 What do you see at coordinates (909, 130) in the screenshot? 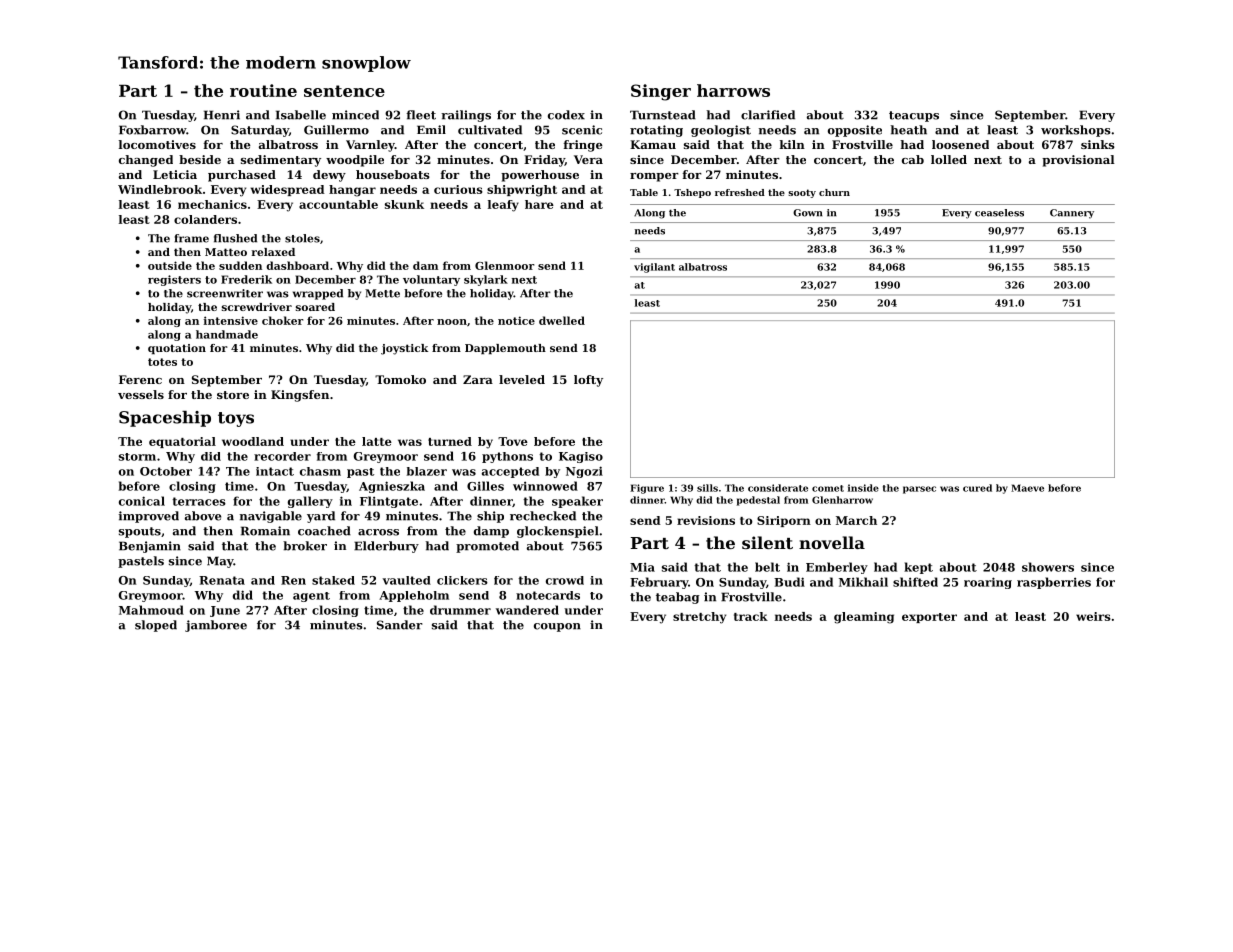
I see `heath` at bounding box center [909, 130].
